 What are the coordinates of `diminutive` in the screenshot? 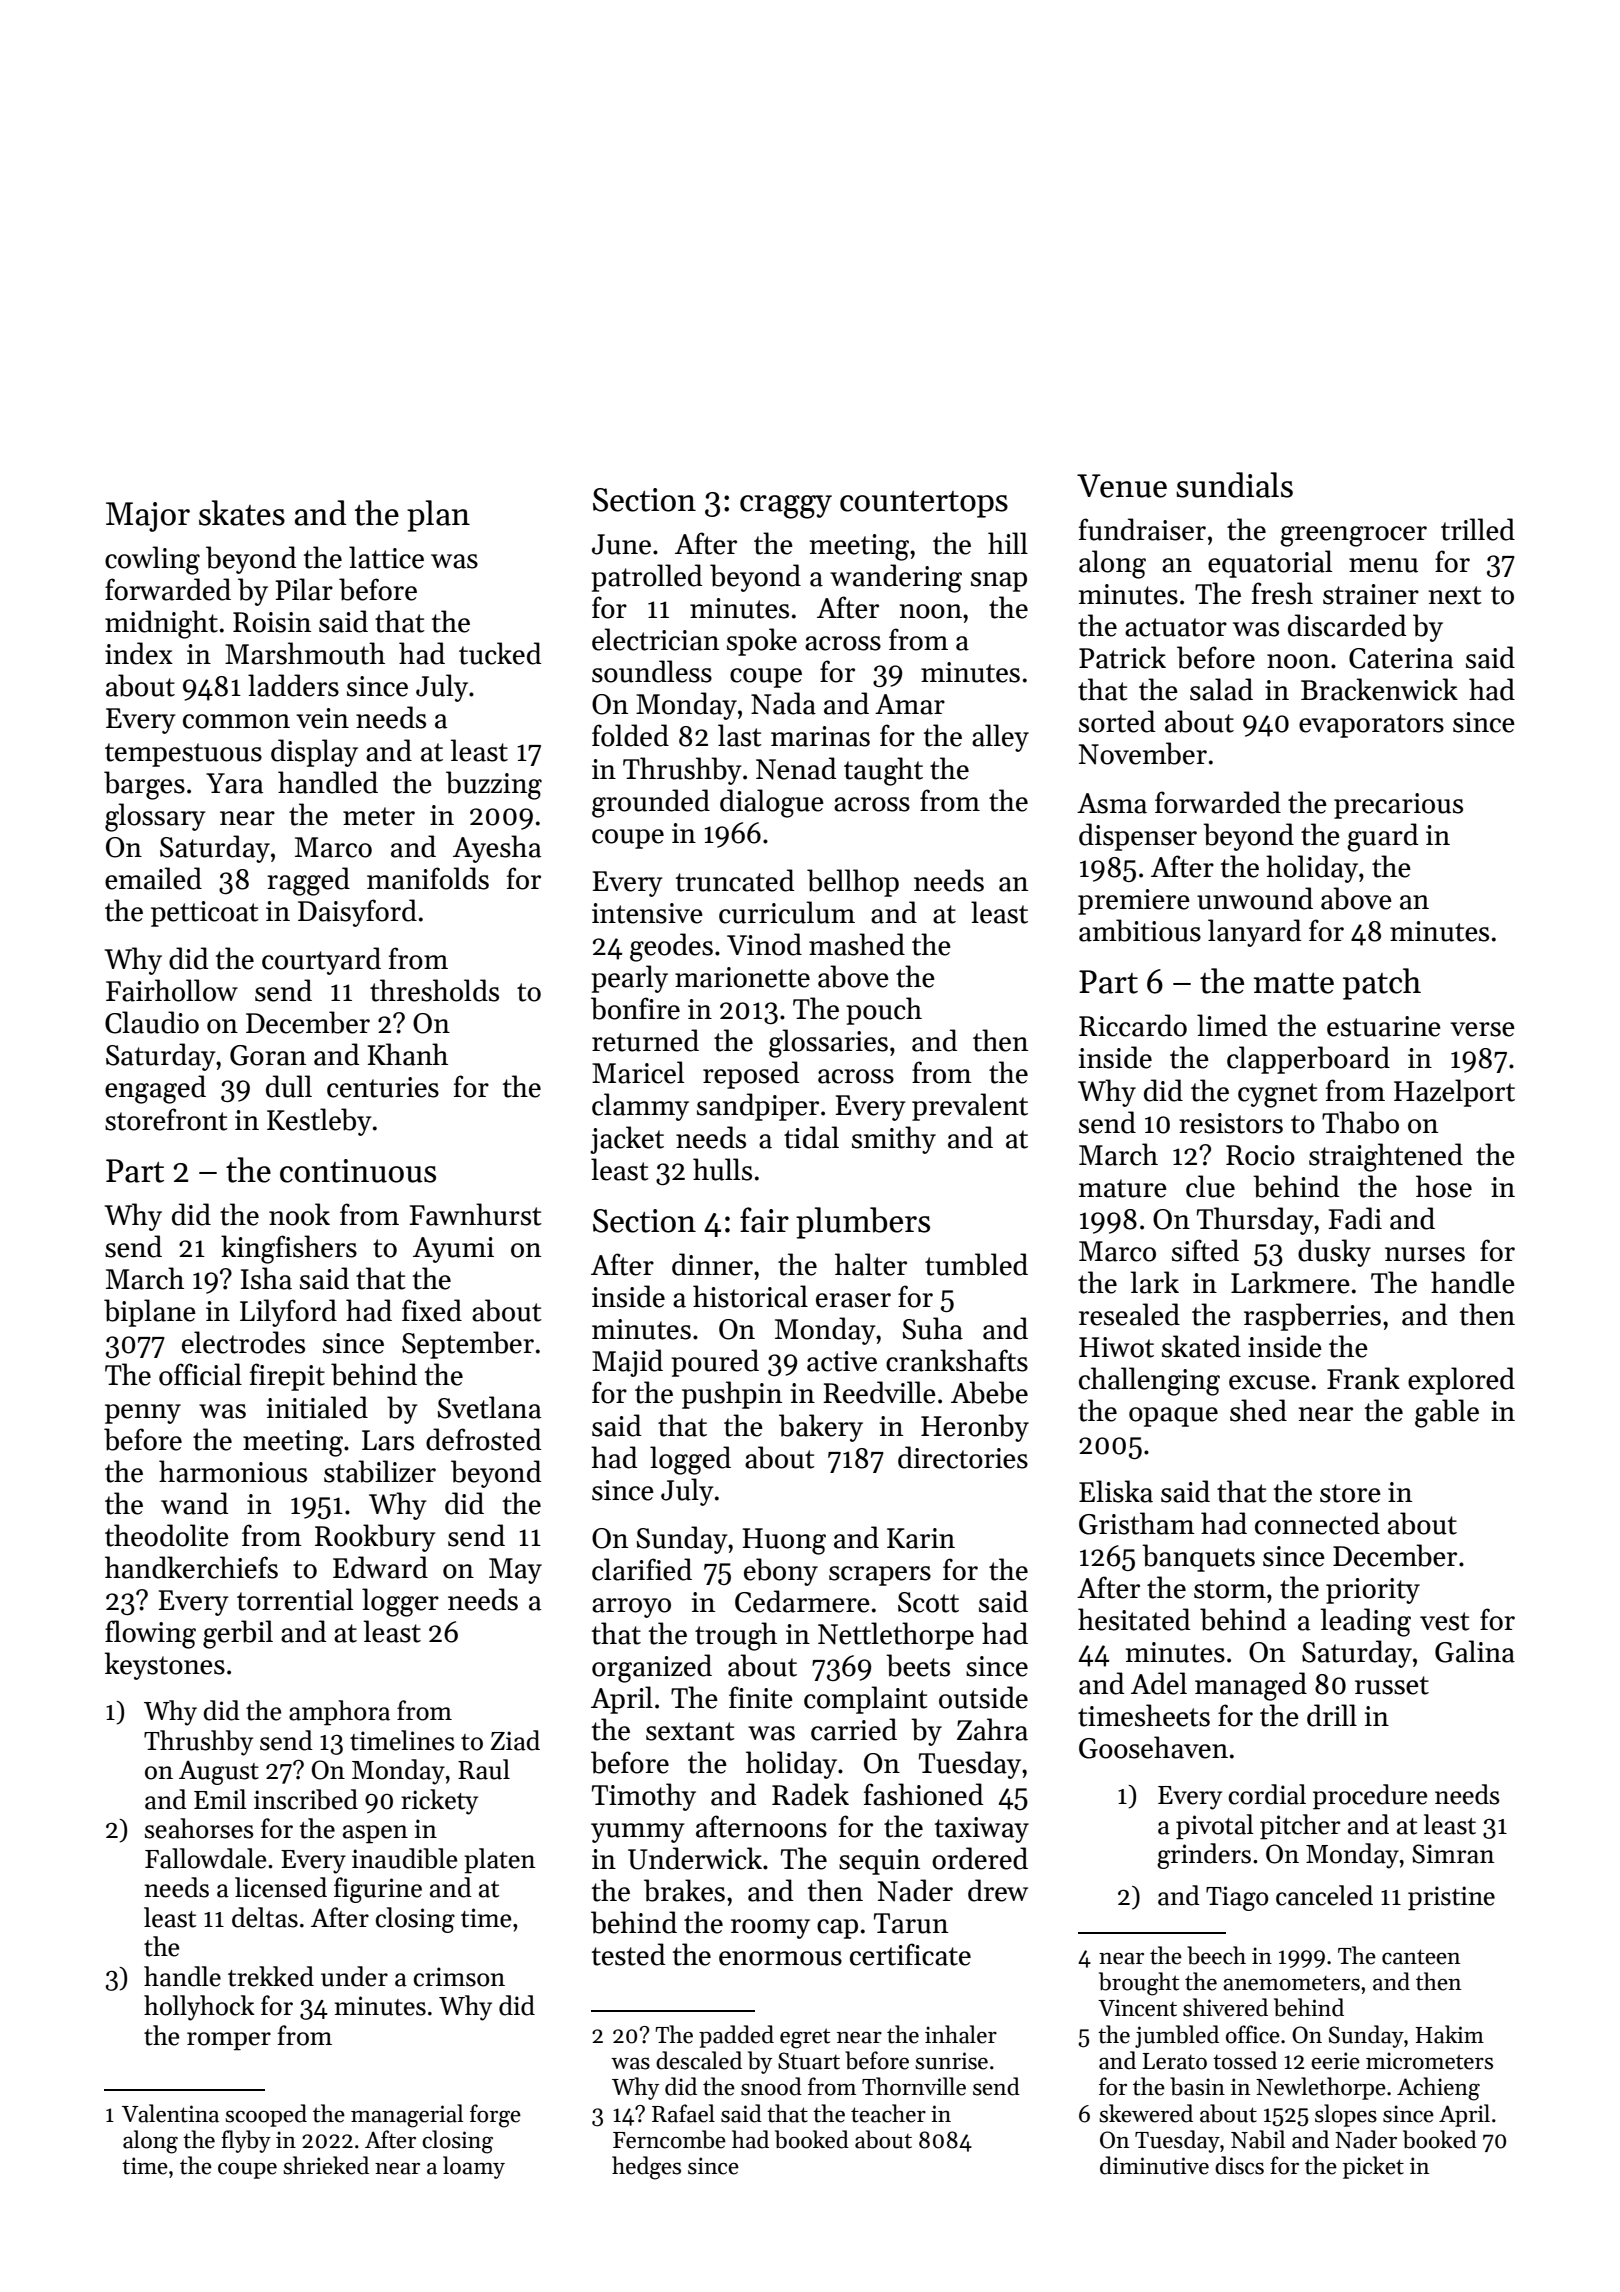 It's located at (1154, 2165).
